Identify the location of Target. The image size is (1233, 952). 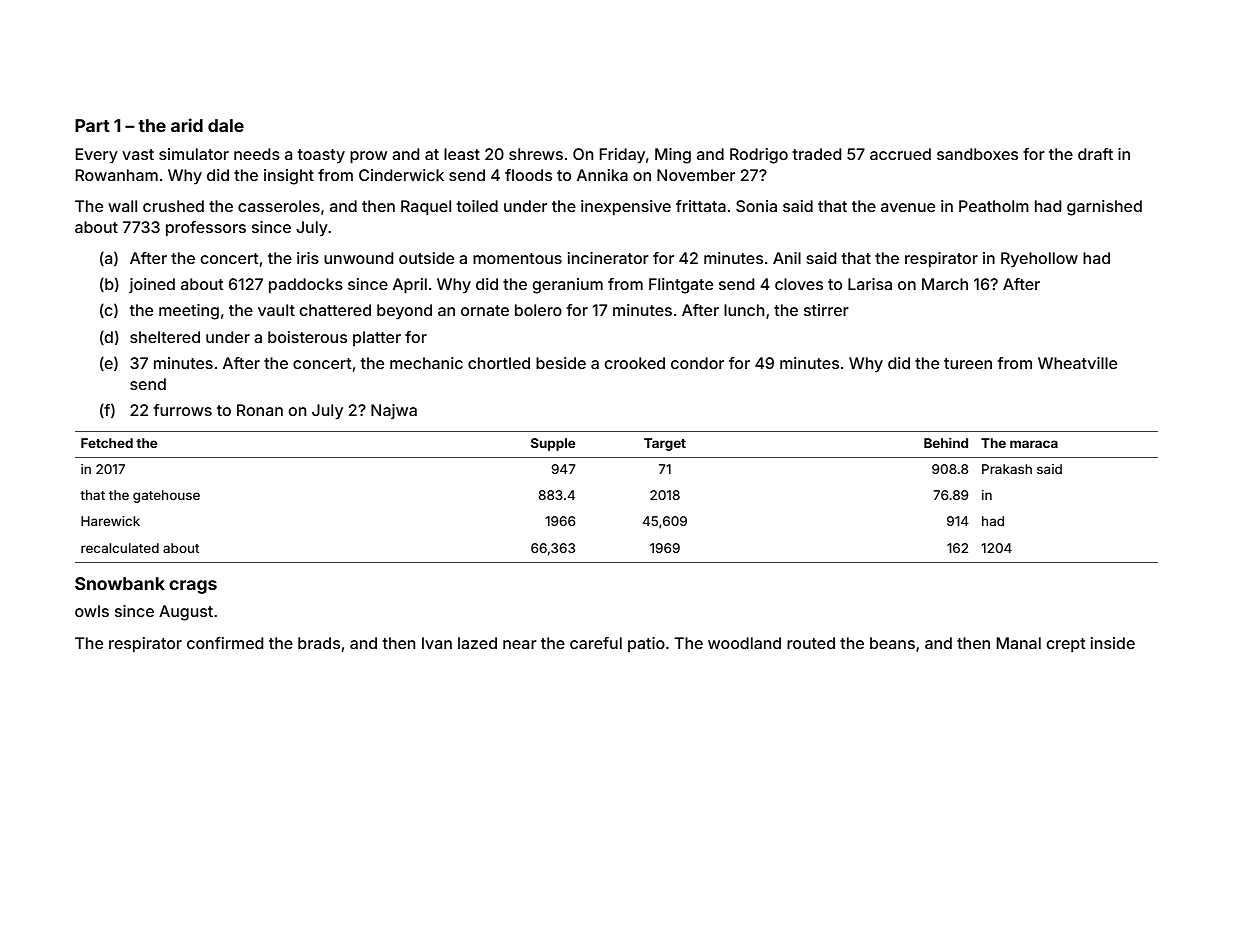
(665, 444).
